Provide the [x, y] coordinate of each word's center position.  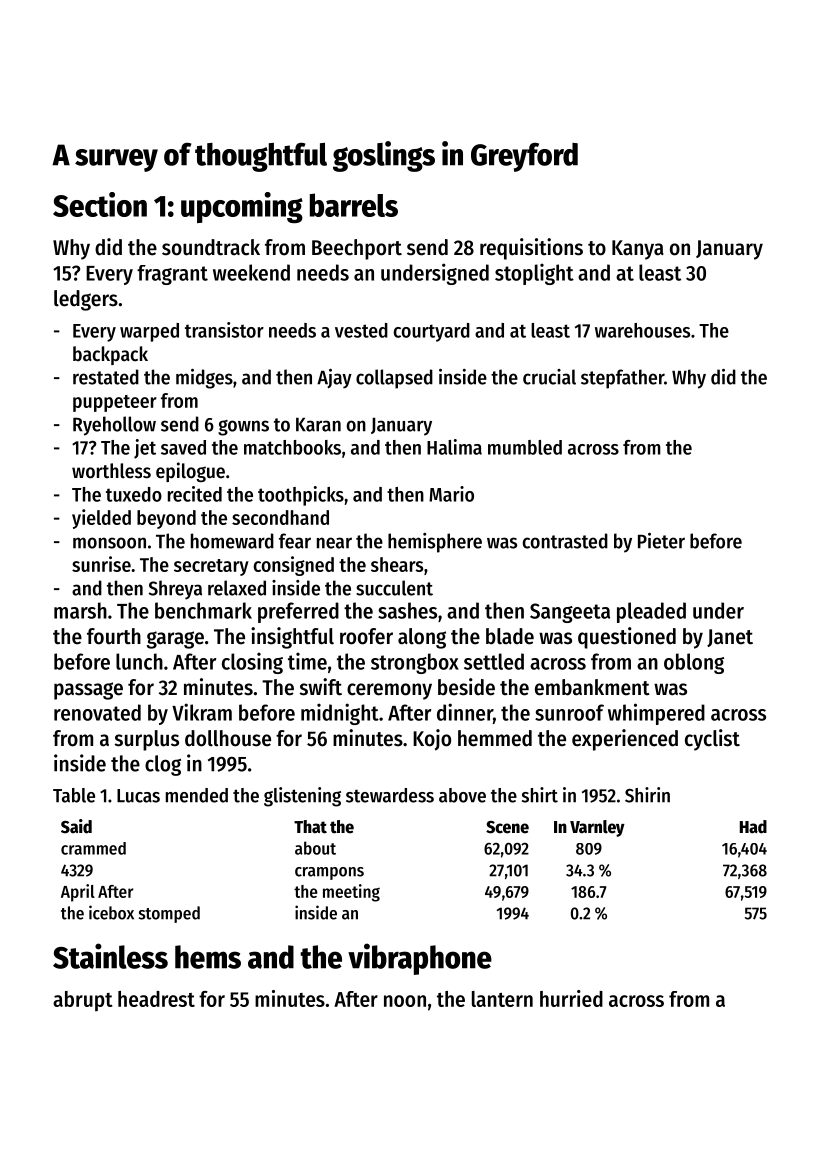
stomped [169, 914]
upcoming [242, 207]
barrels [354, 205]
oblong [694, 663]
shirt [540, 795]
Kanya [638, 250]
